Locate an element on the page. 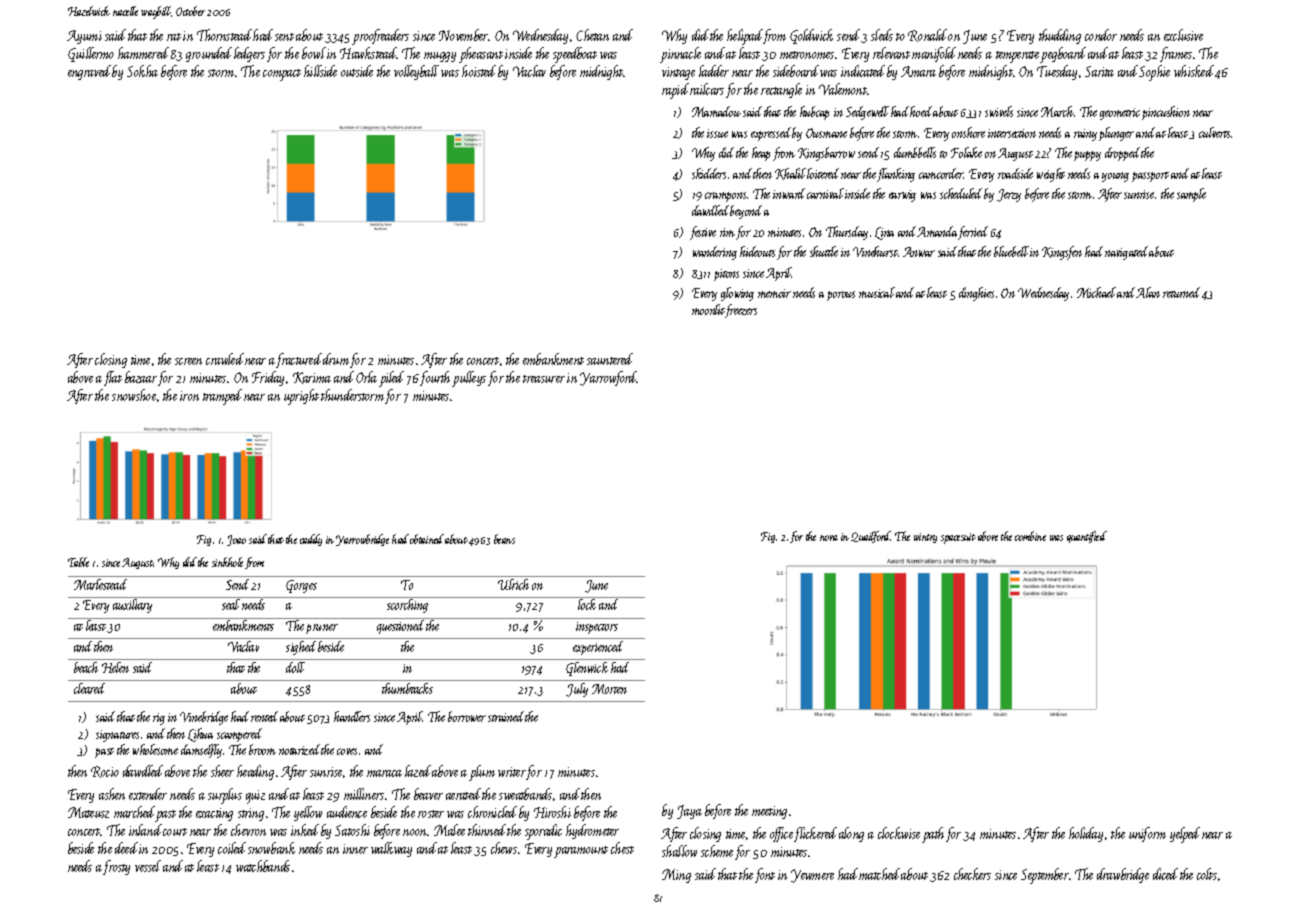  quantified is located at coordinates (1087, 537).
